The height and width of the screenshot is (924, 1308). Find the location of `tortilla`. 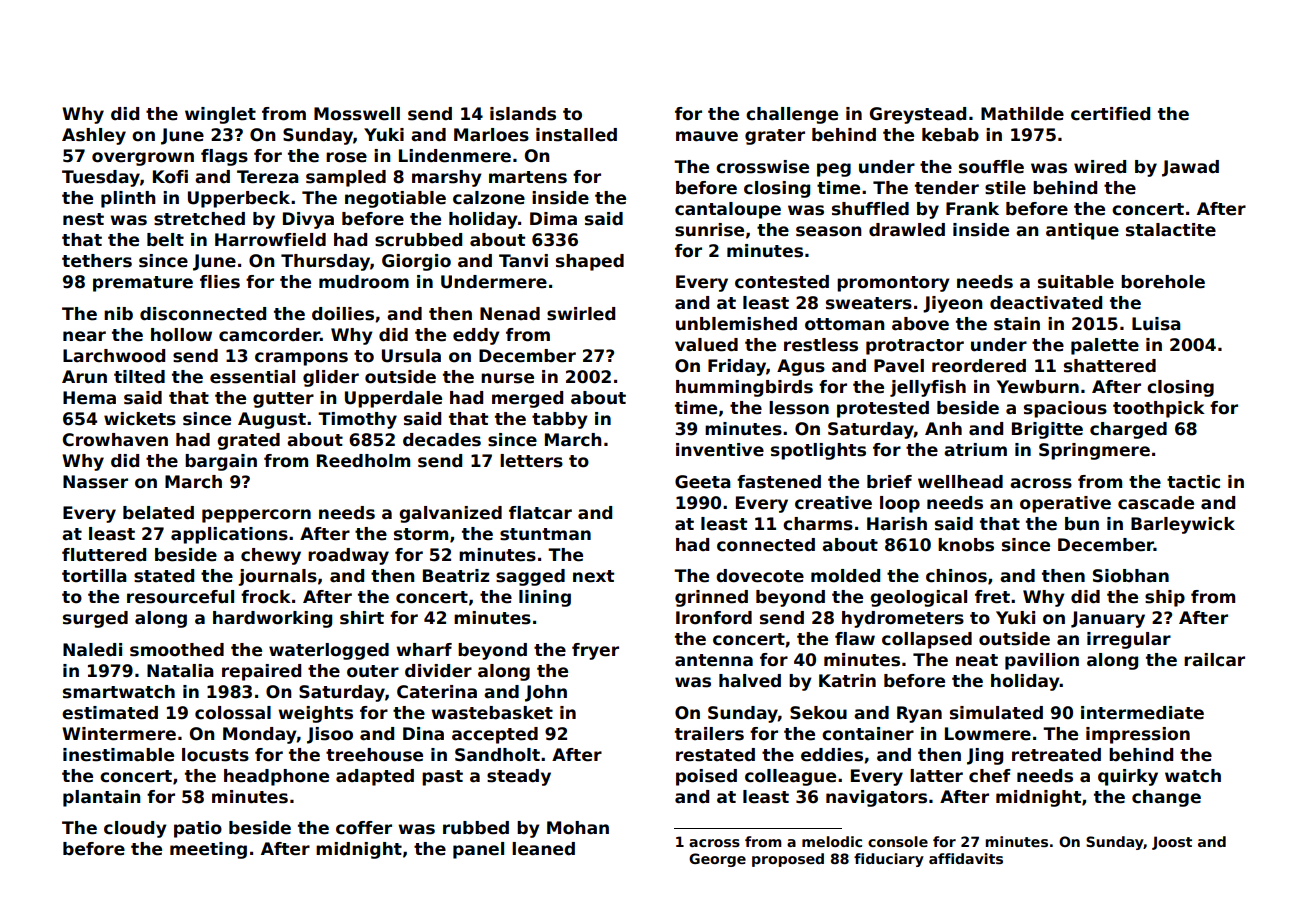

tortilla is located at coordinates (94, 576).
